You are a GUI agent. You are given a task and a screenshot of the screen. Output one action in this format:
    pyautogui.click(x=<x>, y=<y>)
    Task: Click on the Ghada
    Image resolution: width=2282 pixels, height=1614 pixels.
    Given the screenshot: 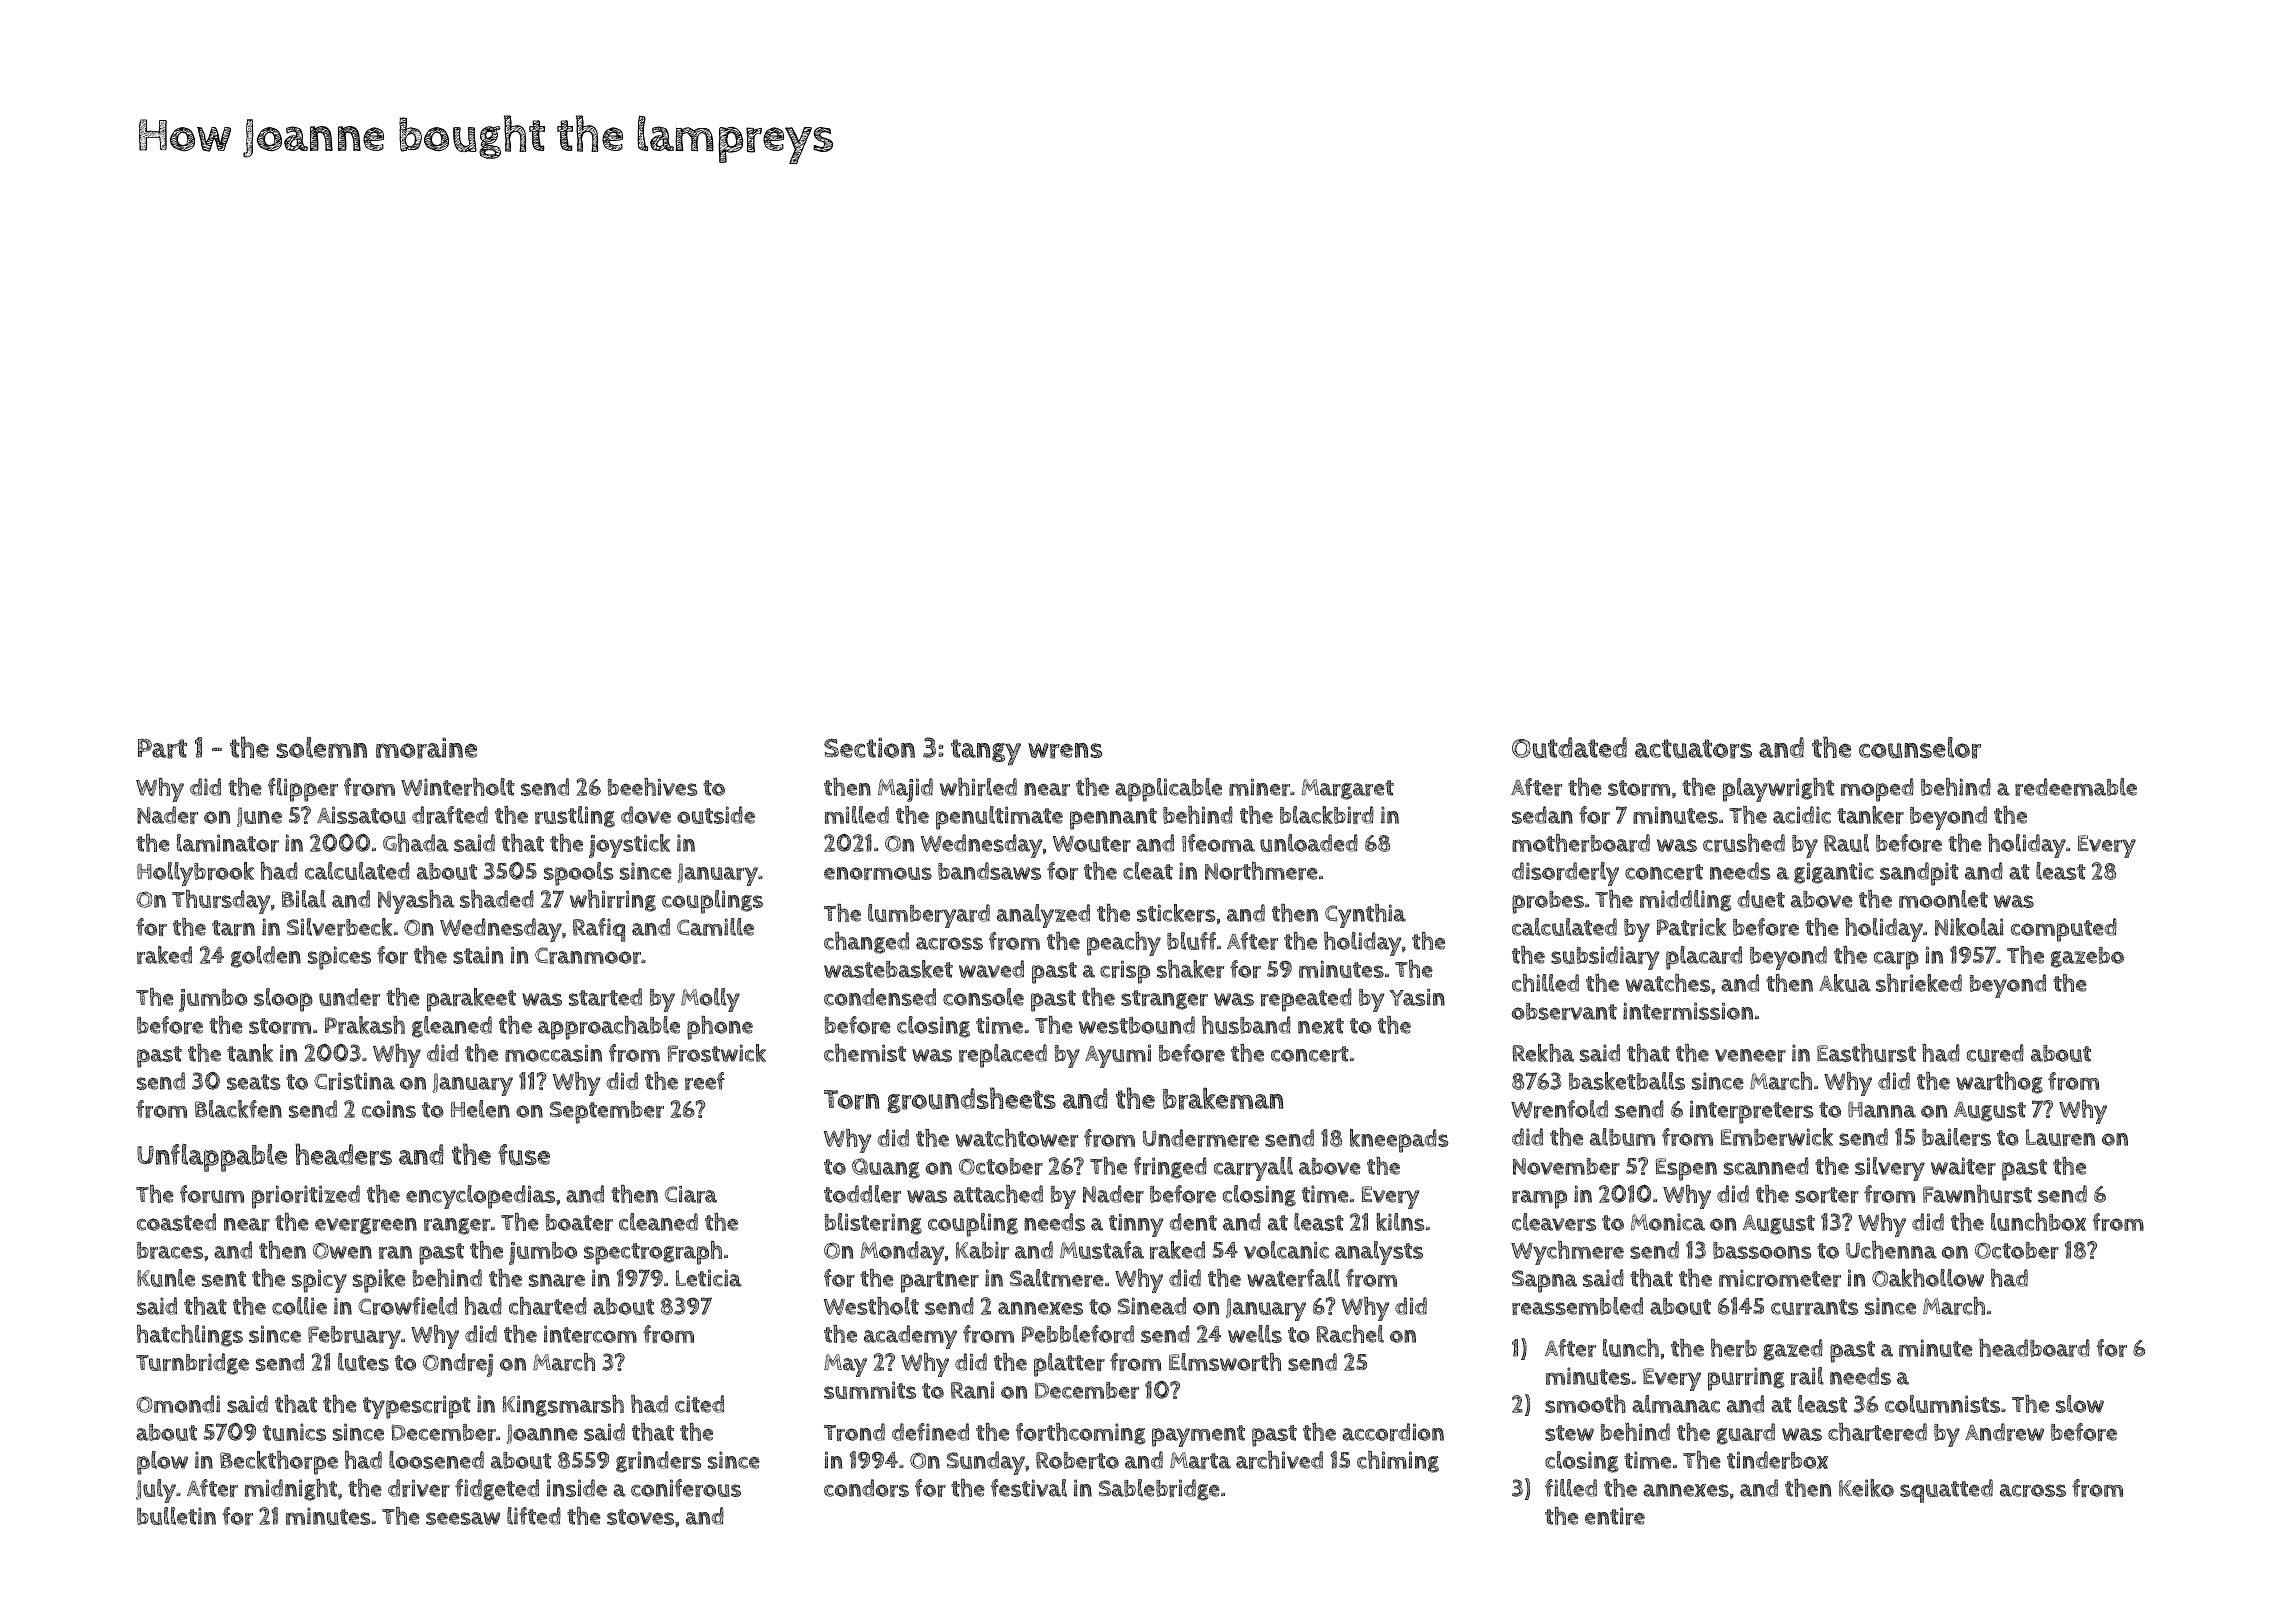 What is the action you would take?
    pyautogui.click(x=416, y=843)
